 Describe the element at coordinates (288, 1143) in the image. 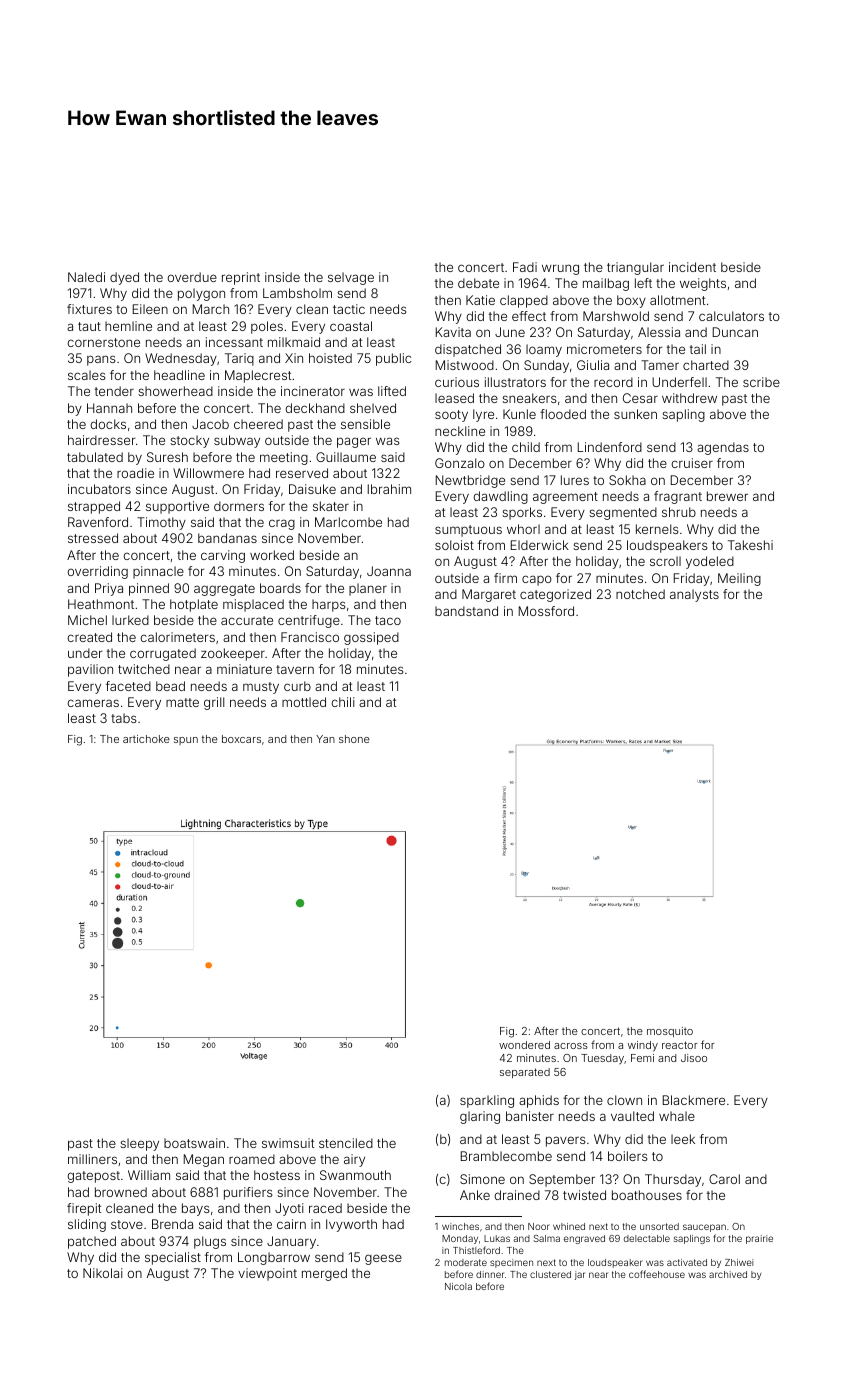

I see `swimsuit` at that location.
